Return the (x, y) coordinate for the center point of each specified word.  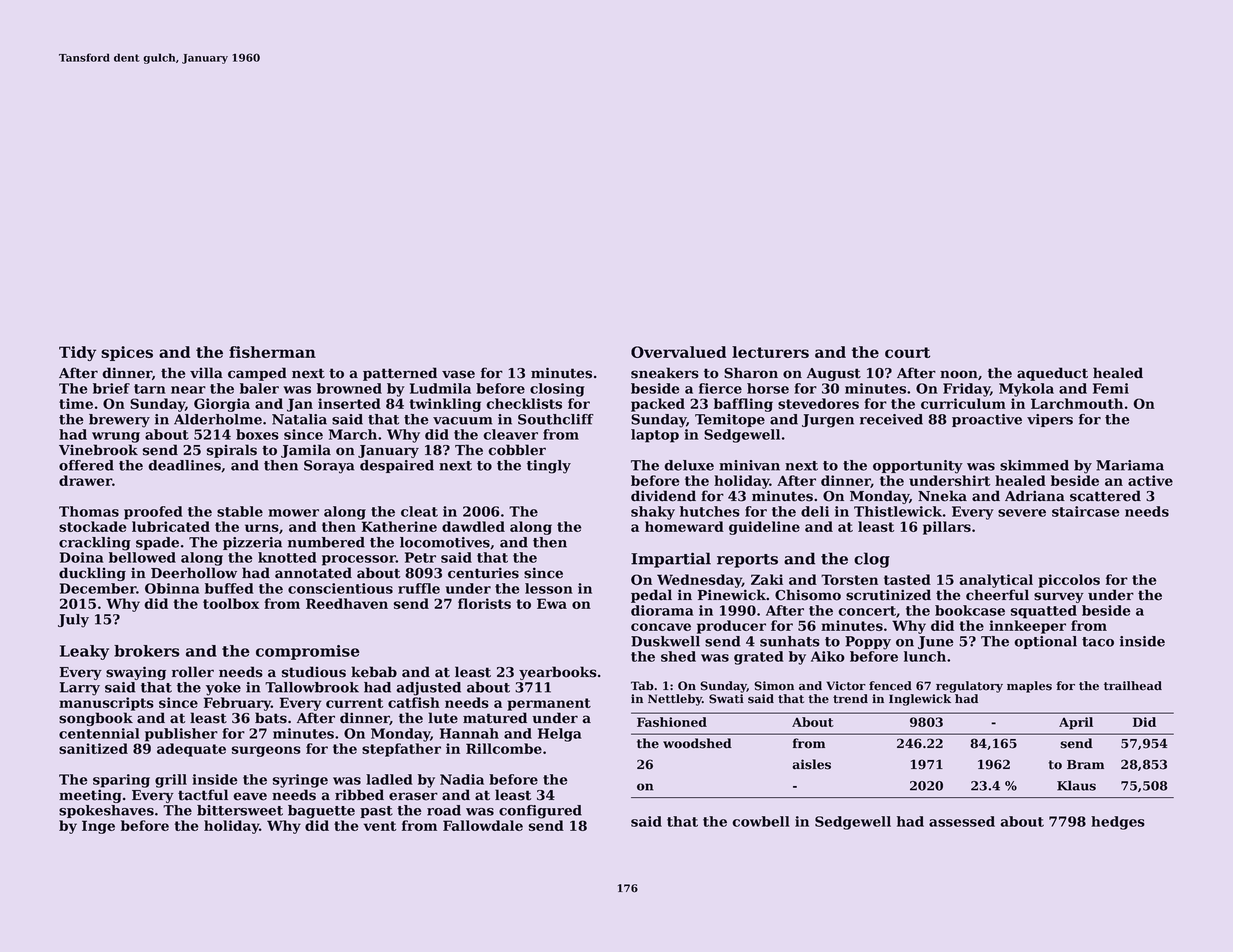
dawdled (473, 526)
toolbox (231, 603)
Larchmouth (1077, 403)
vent (380, 826)
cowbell (761, 821)
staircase (1086, 511)
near (188, 390)
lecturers (770, 352)
